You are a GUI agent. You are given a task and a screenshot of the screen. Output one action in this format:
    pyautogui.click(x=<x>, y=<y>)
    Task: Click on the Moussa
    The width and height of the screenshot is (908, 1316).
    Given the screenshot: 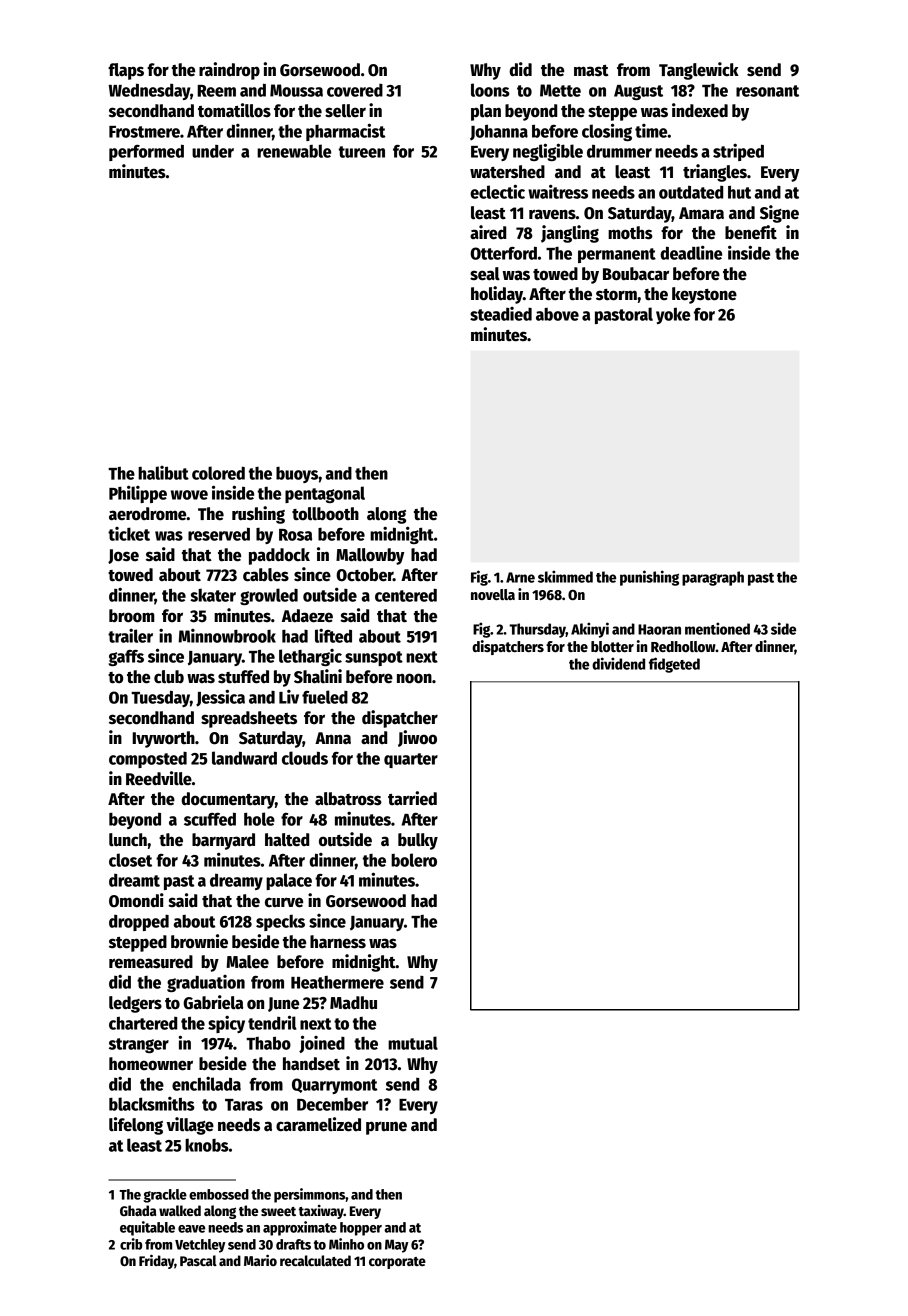 What is the action you would take?
    pyautogui.click(x=296, y=90)
